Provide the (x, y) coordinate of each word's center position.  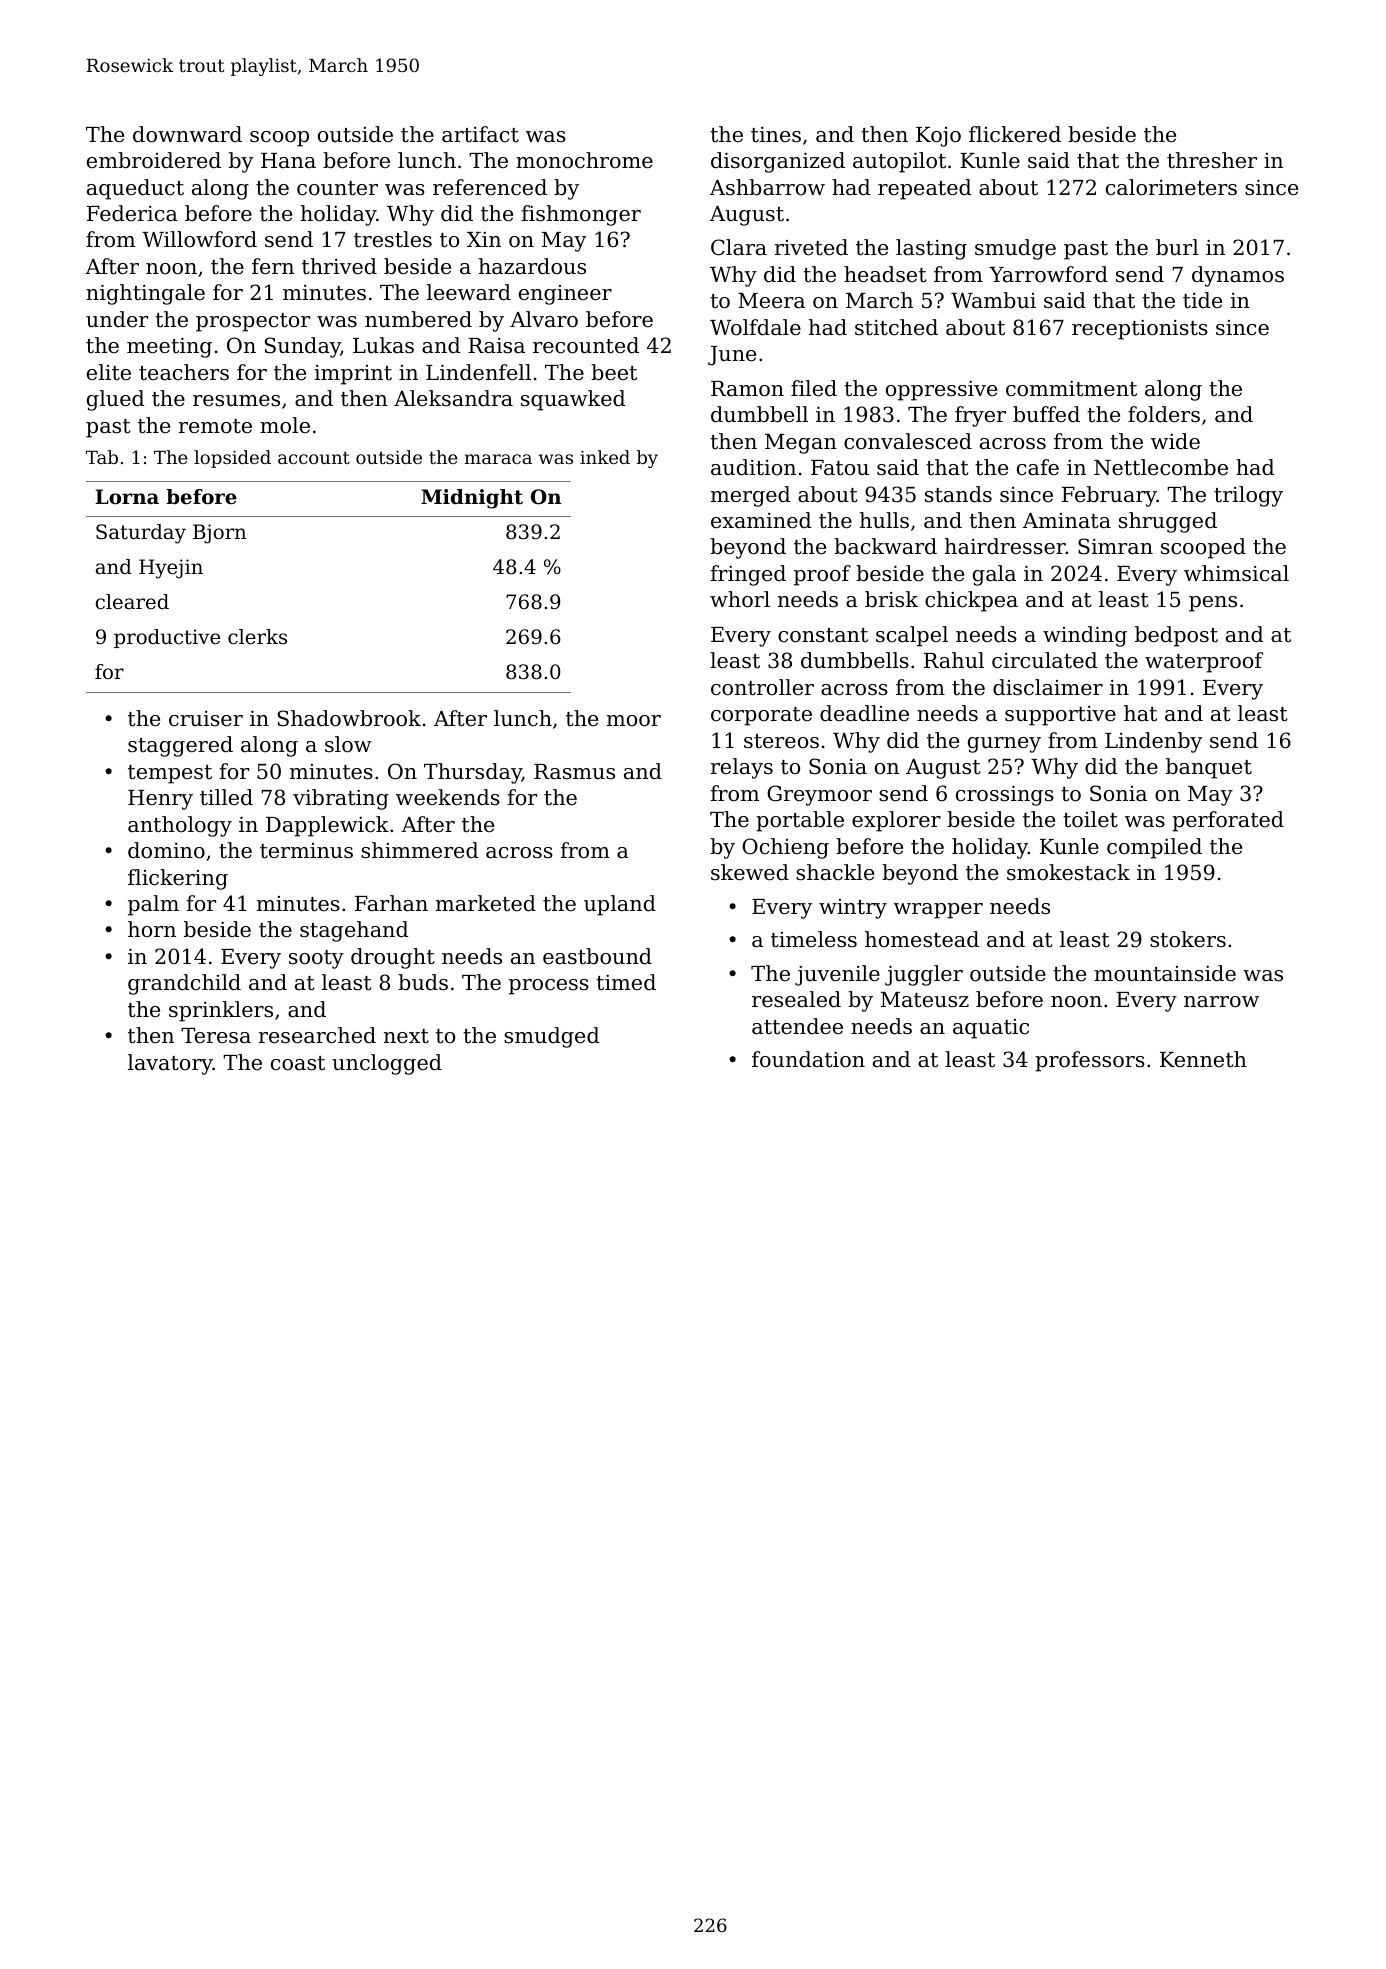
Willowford (199, 239)
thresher (1212, 160)
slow (348, 744)
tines (776, 135)
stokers (1188, 939)
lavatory (170, 1064)
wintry (853, 909)
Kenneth (1203, 1059)
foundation (808, 1059)
